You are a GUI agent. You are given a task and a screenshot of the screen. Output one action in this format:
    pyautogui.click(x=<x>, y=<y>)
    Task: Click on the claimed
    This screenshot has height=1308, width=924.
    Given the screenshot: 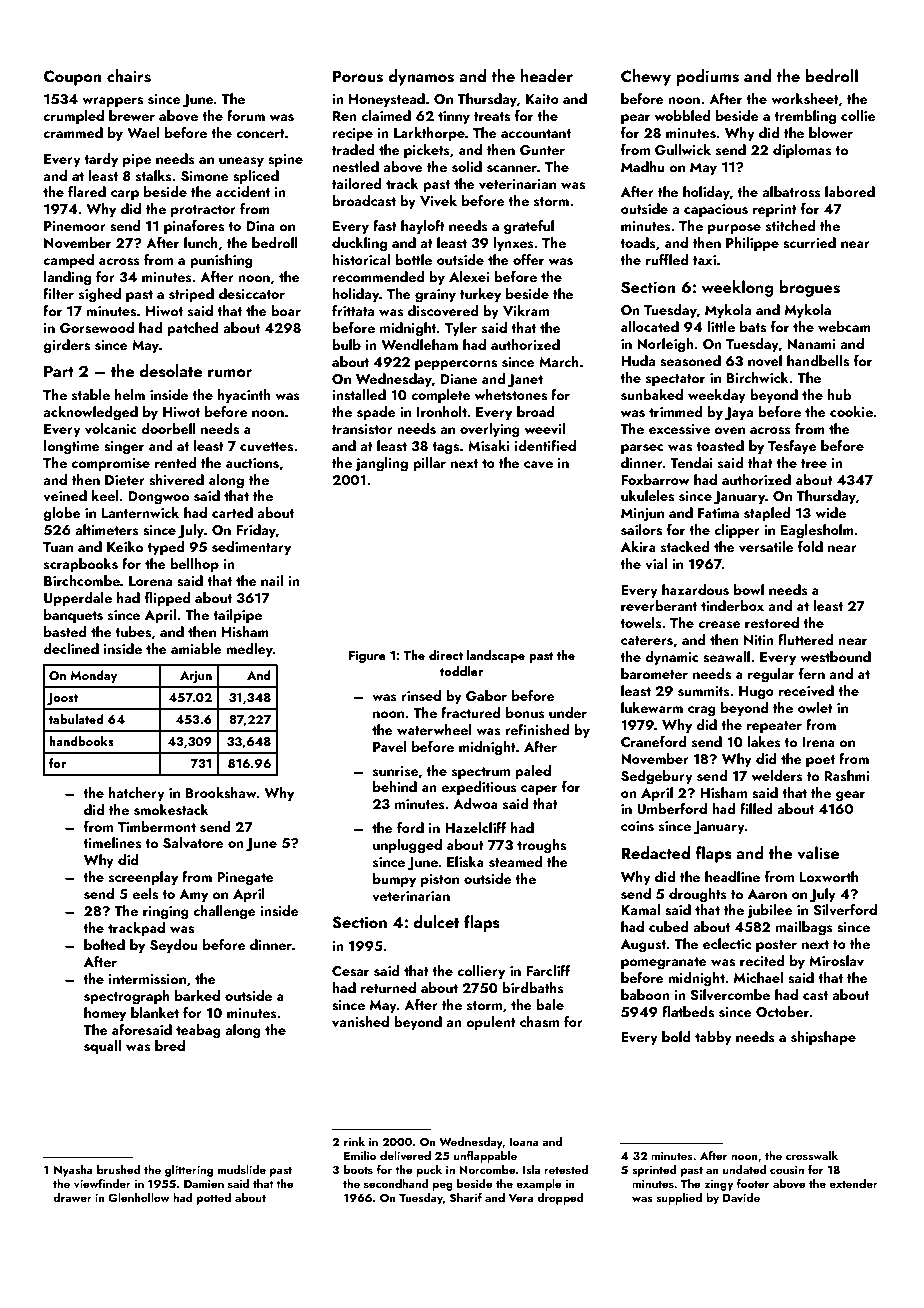 What is the action you would take?
    pyautogui.click(x=386, y=115)
